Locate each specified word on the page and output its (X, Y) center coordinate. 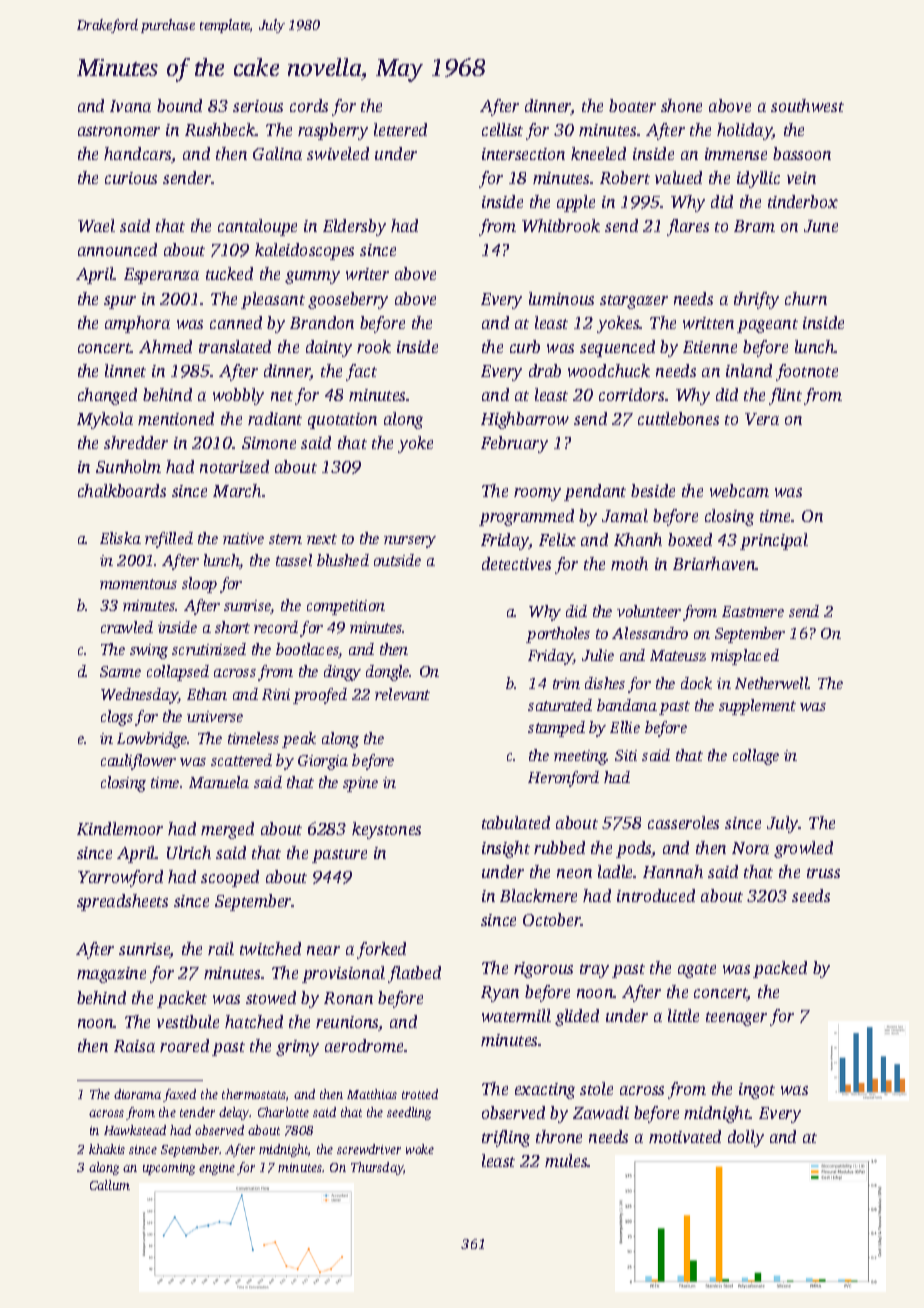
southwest (807, 105)
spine (360, 784)
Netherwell (772, 683)
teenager (736, 1019)
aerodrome (364, 1045)
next (322, 539)
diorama (137, 1094)
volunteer (649, 611)
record (276, 627)
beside (653, 490)
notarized (234, 466)
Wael (96, 225)
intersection (523, 154)
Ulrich (189, 852)
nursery (410, 542)
